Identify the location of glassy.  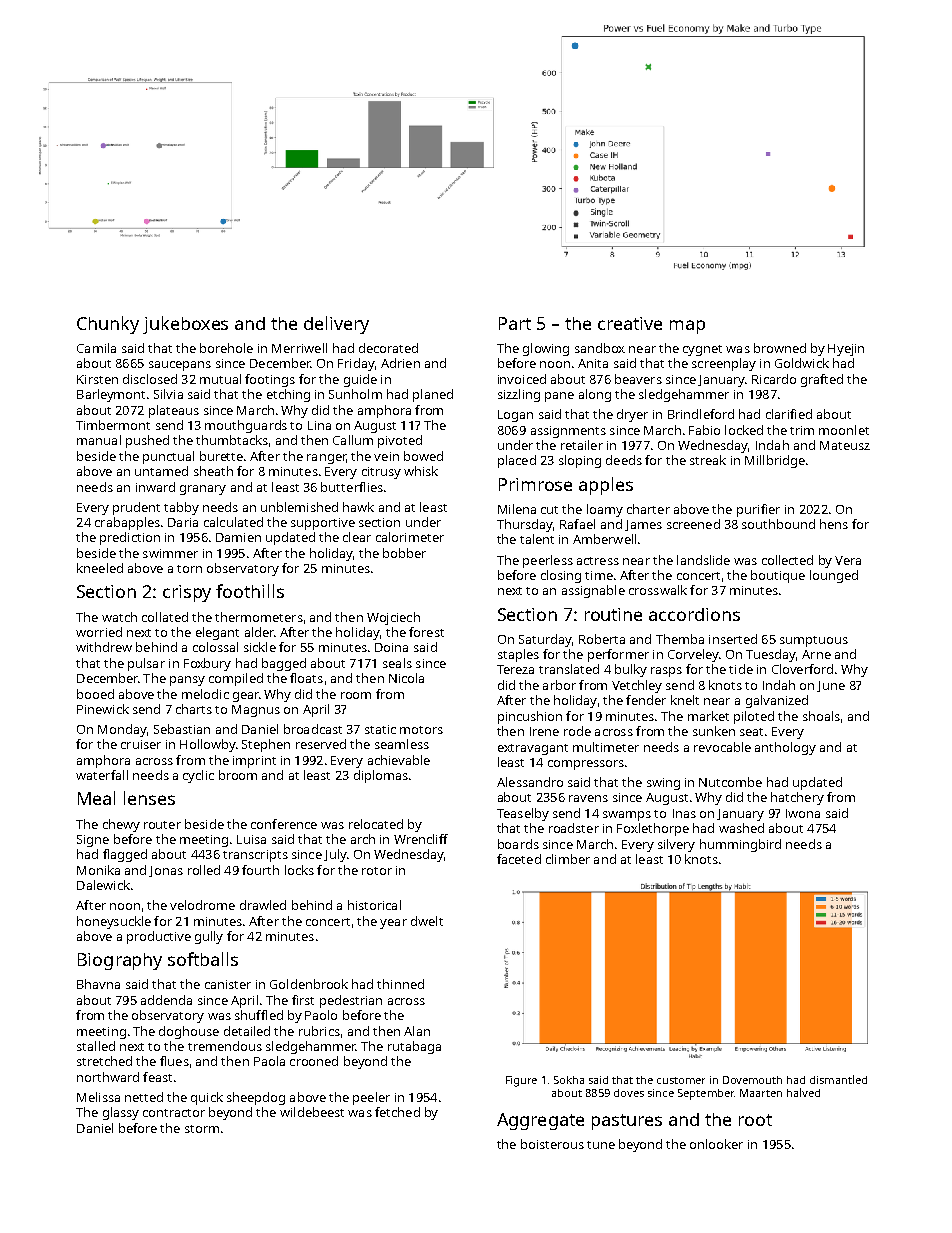
(121, 1113).
